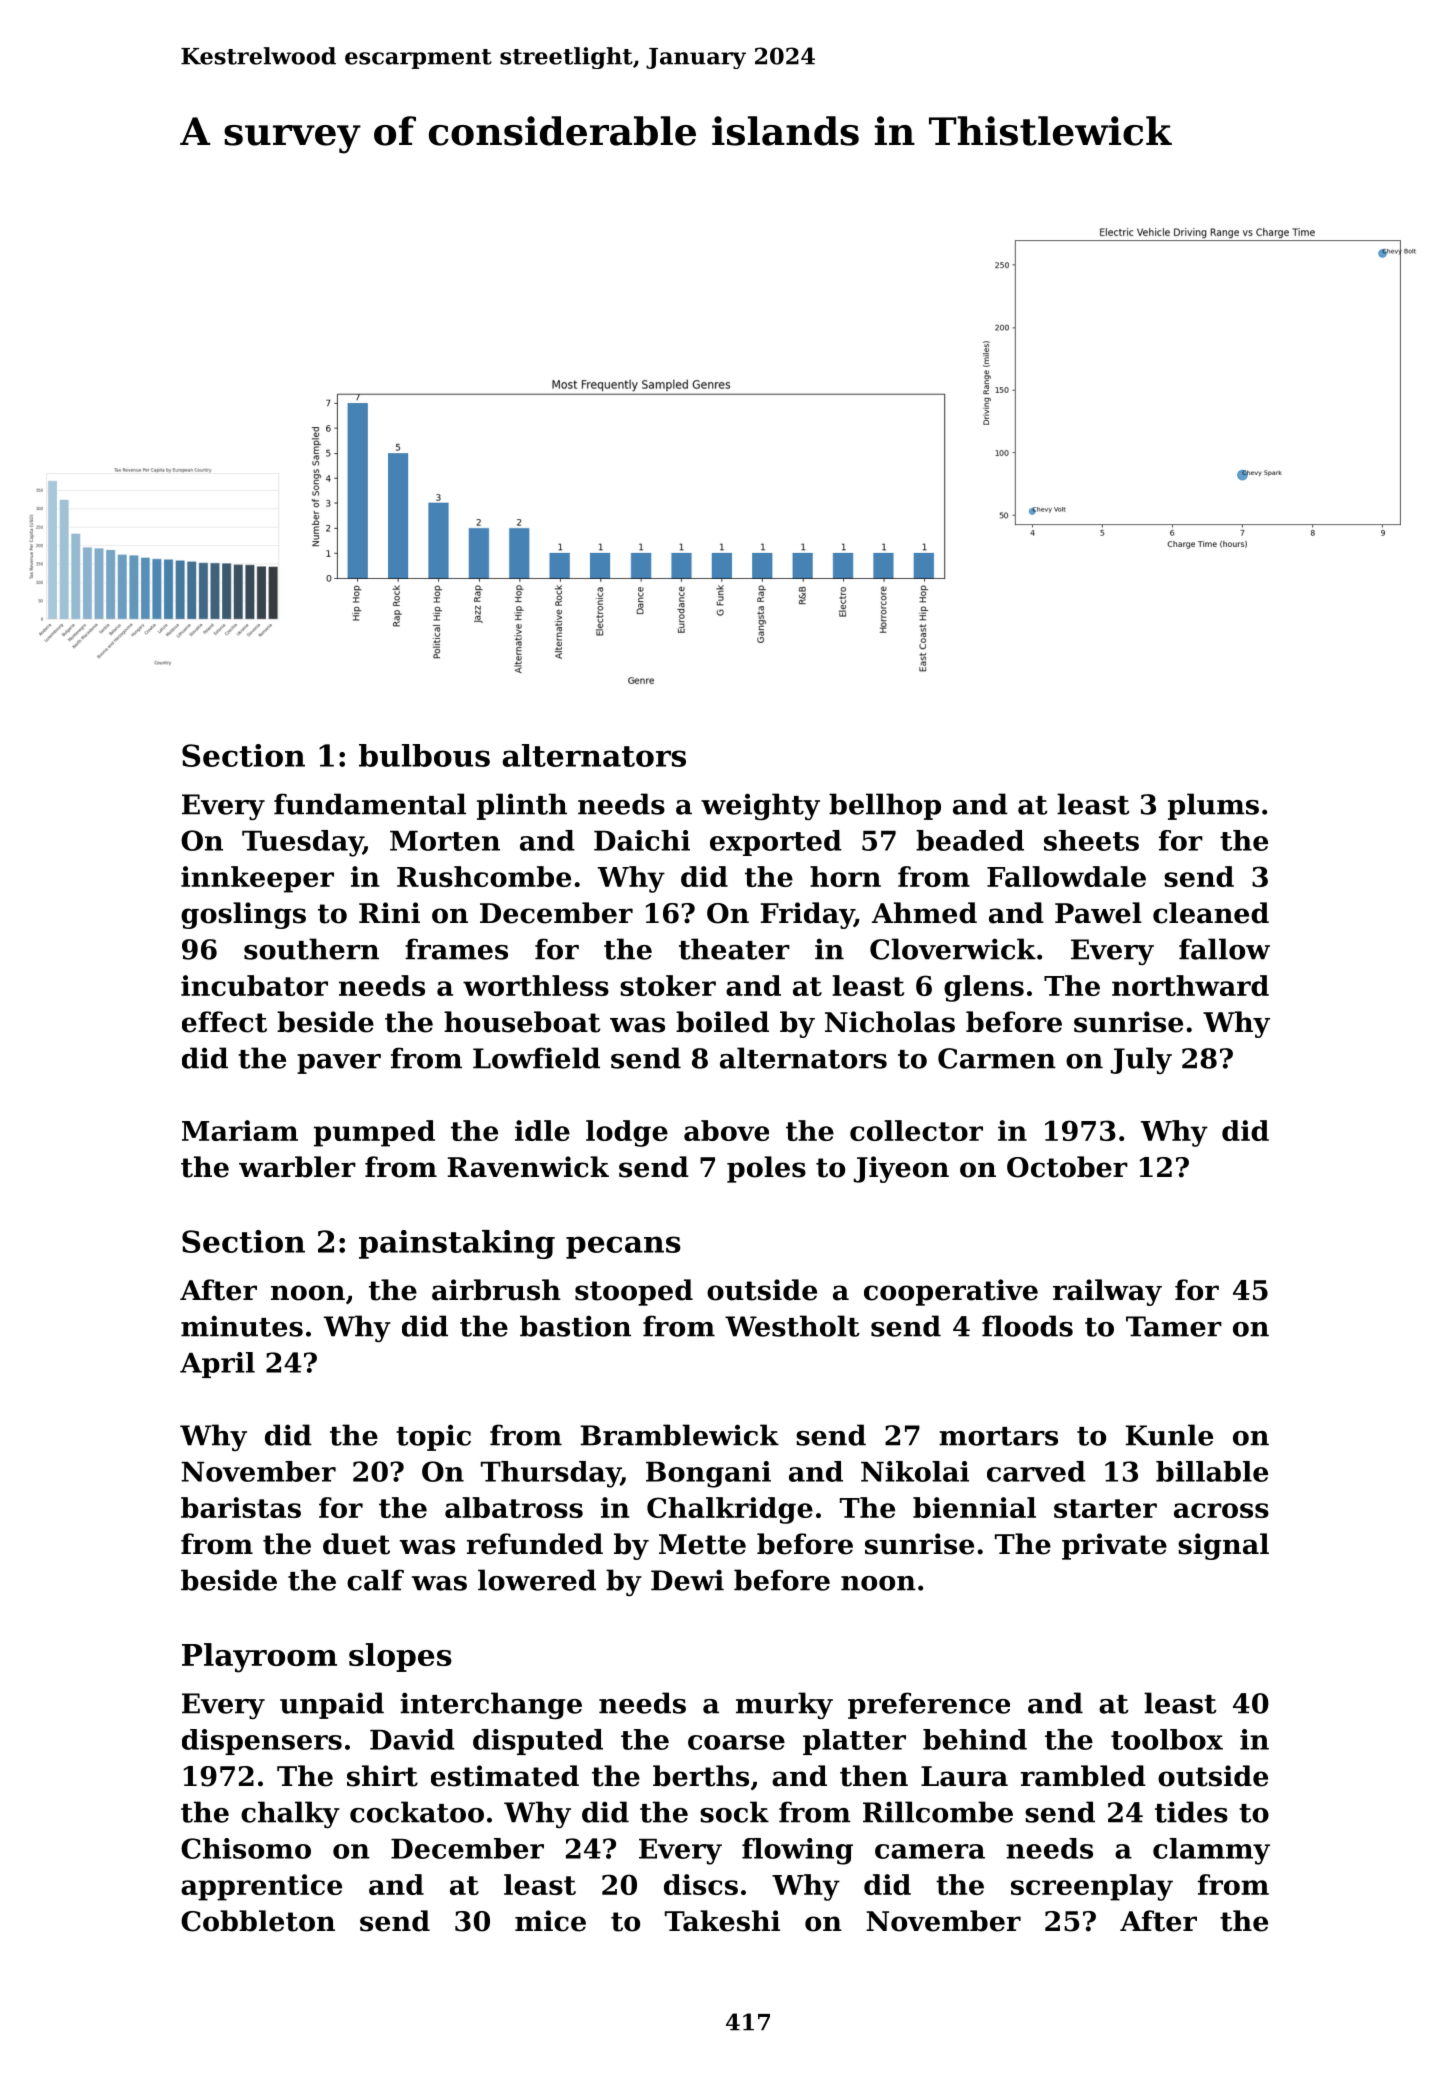 The width and height of the image is (1450, 2100). What do you see at coordinates (356, 1544) in the image?
I see `duet` at bounding box center [356, 1544].
